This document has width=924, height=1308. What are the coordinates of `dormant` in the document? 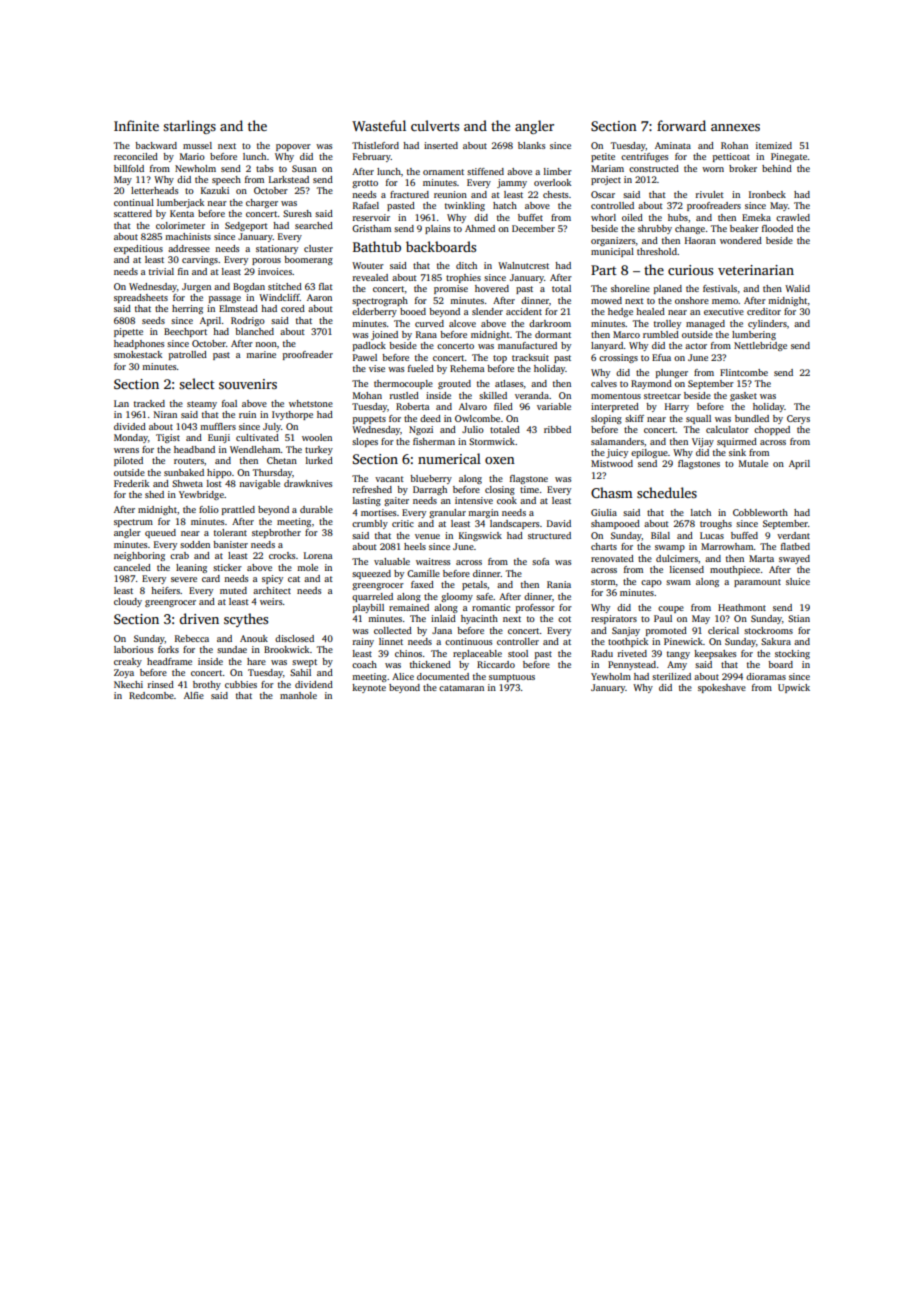 It's located at (553, 334).
